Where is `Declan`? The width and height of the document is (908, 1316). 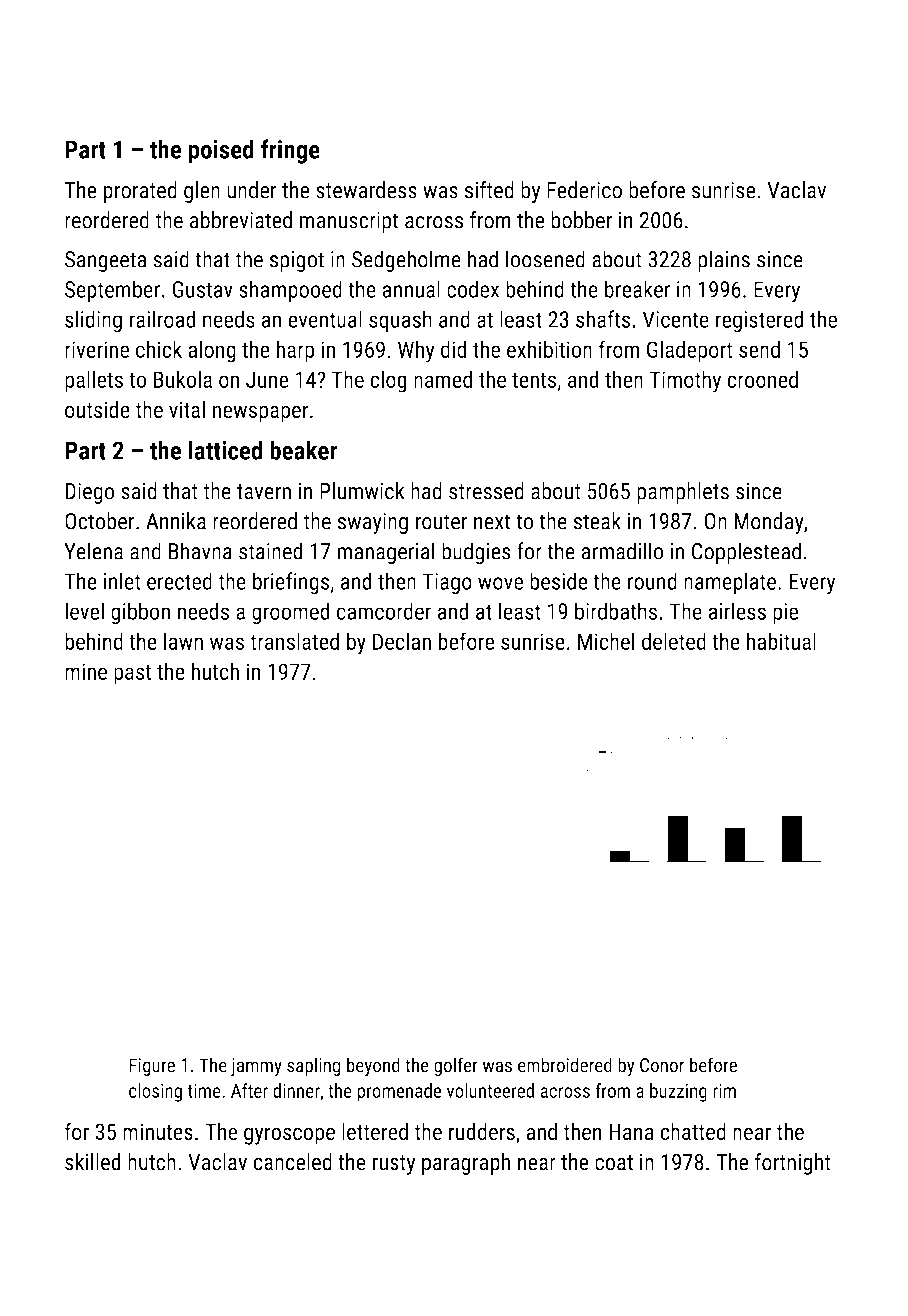 Declan is located at coordinates (402, 641).
